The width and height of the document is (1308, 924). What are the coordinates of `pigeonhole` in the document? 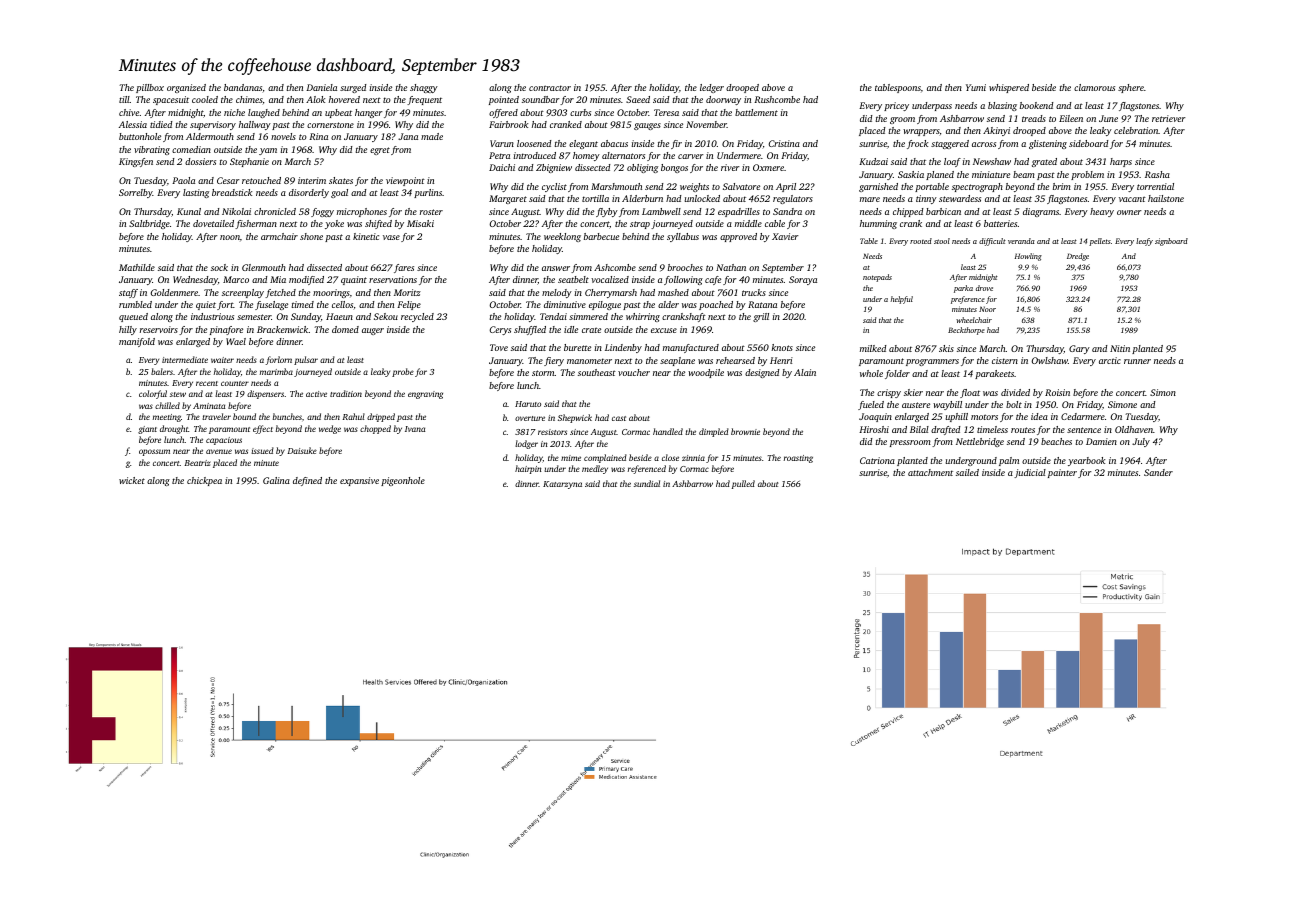 It's located at (403, 481).
